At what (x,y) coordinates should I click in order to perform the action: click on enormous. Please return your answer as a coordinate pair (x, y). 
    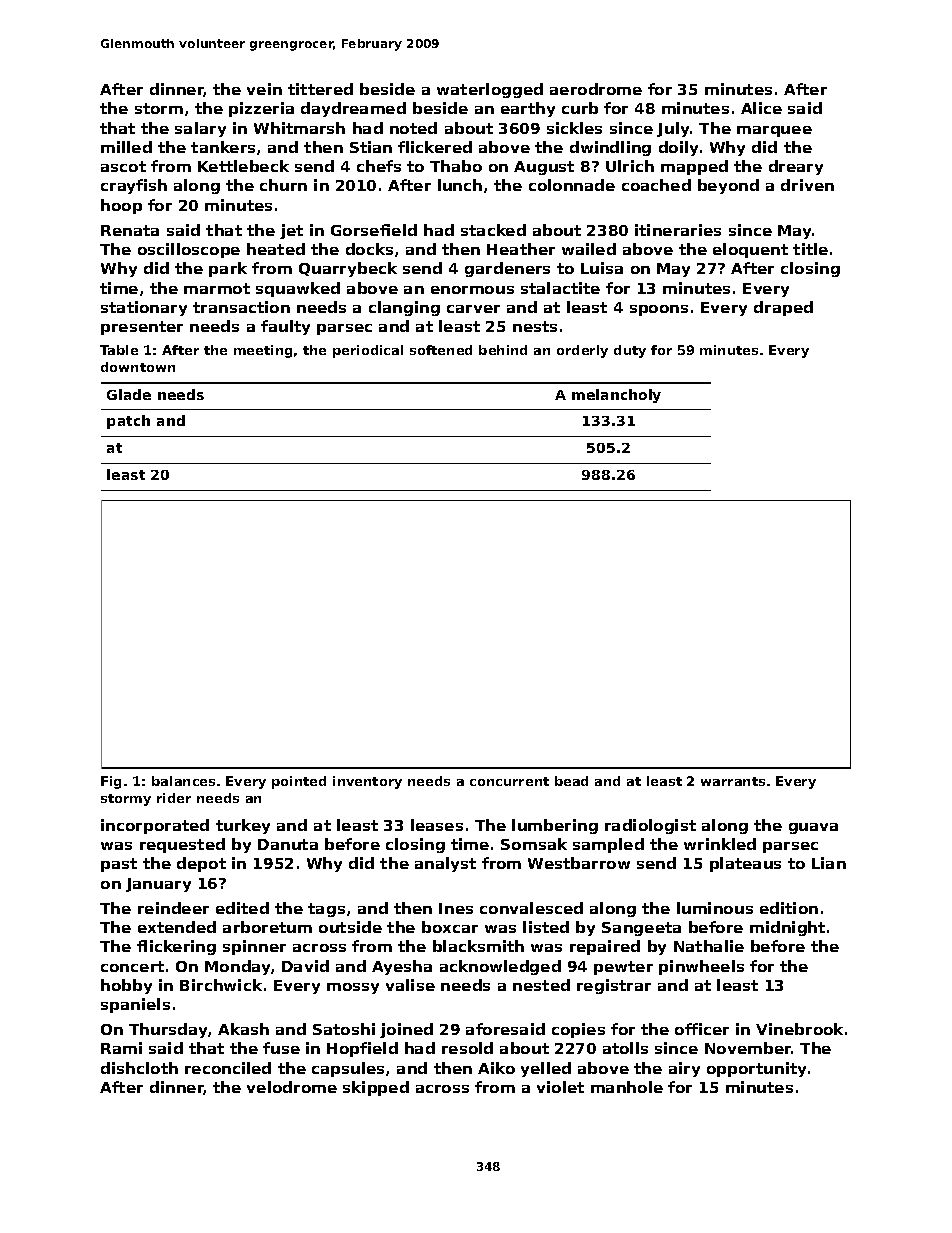
    Looking at the image, I should click on (472, 290).
